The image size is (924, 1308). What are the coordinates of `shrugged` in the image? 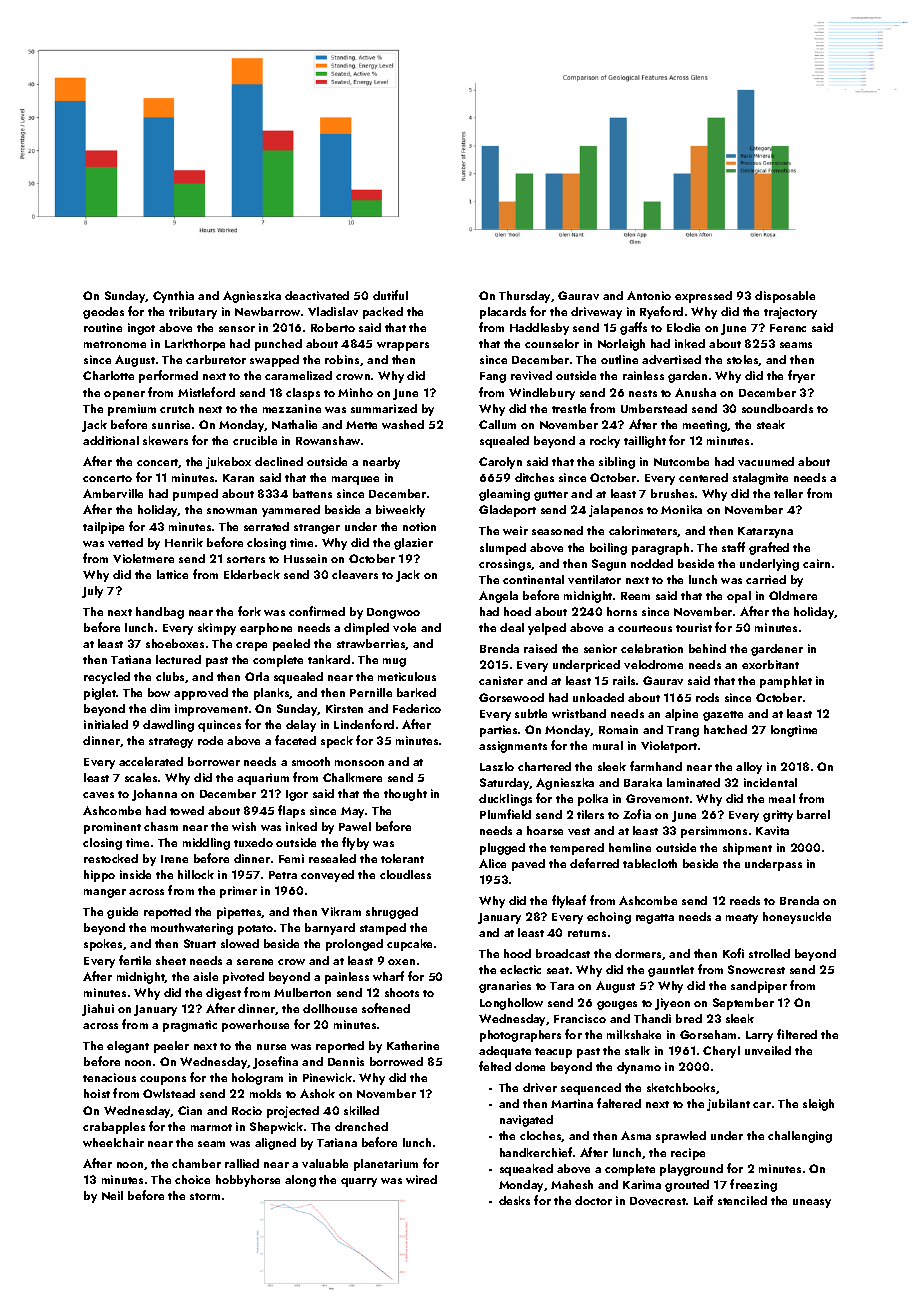 It's located at (392, 913).
